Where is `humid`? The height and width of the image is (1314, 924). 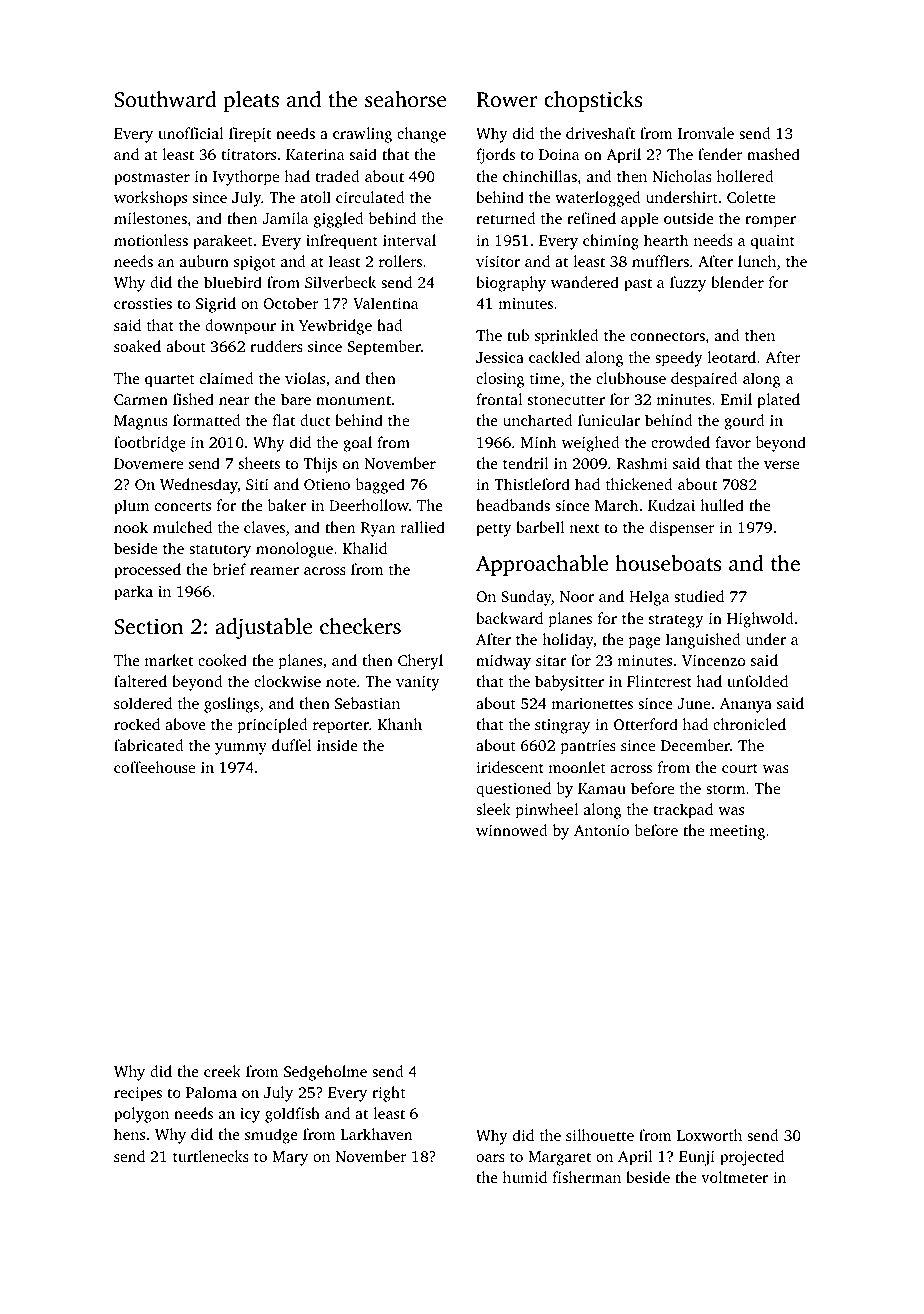
humid is located at coordinates (525, 1177).
